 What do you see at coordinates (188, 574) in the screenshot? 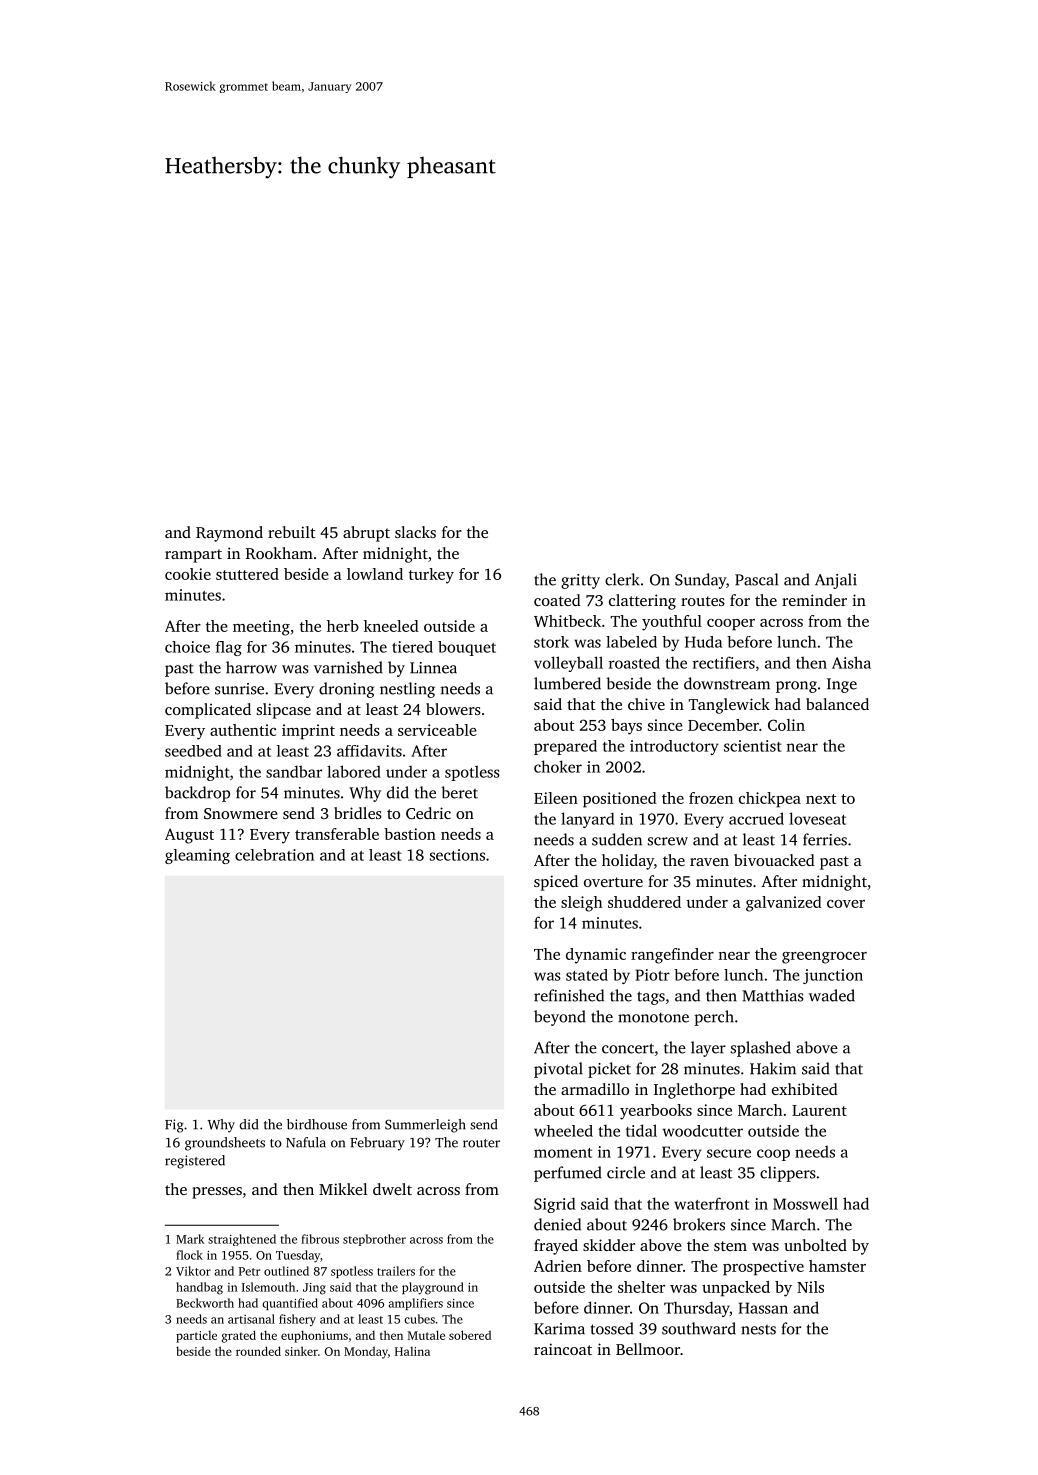
I see `cookie` at bounding box center [188, 574].
